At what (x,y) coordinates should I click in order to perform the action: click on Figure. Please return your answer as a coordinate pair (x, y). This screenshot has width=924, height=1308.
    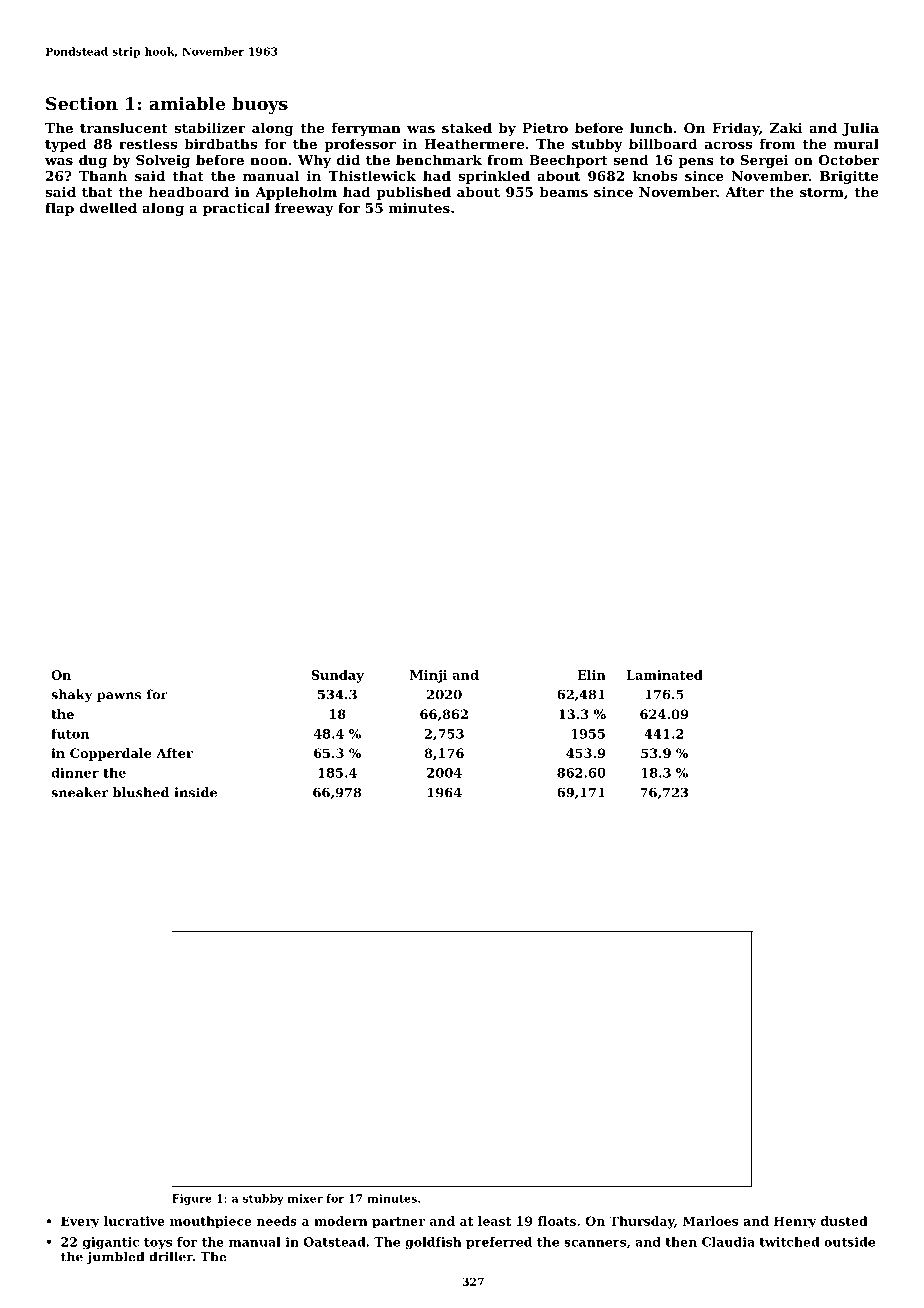
    Looking at the image, I should click on (192, 1199).
